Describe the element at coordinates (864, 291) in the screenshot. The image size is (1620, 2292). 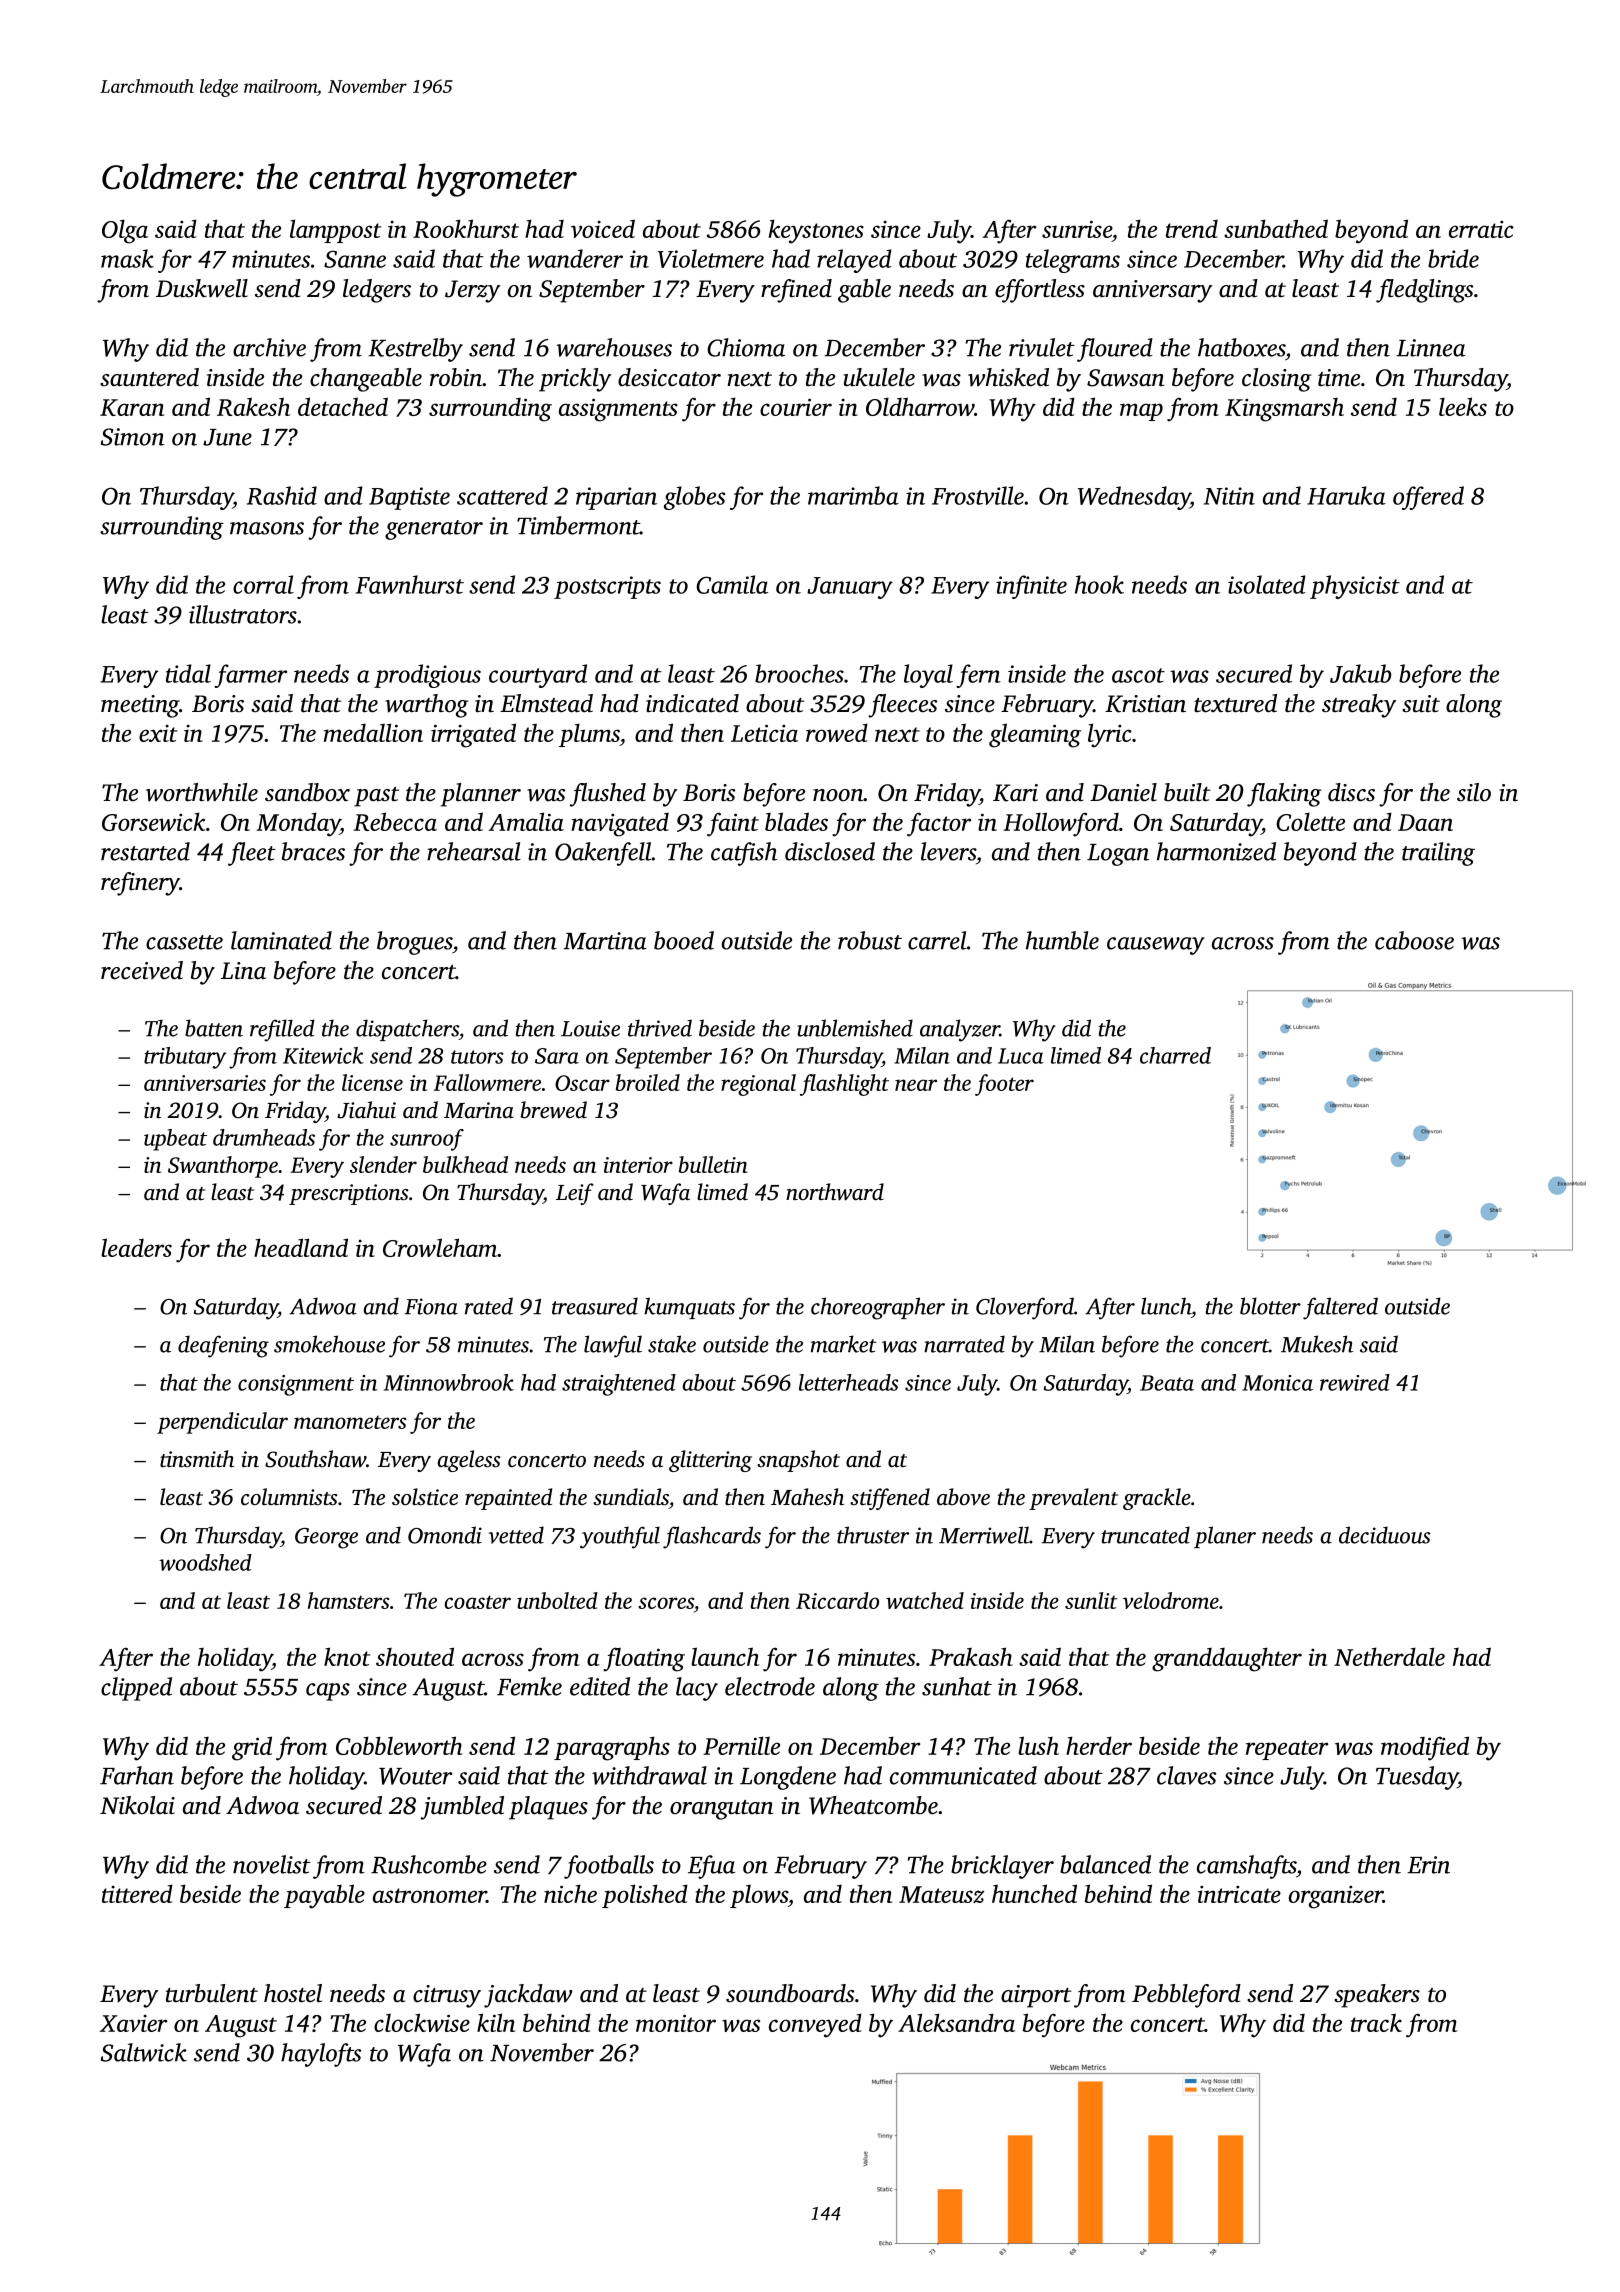
I see `gable` at that location.
